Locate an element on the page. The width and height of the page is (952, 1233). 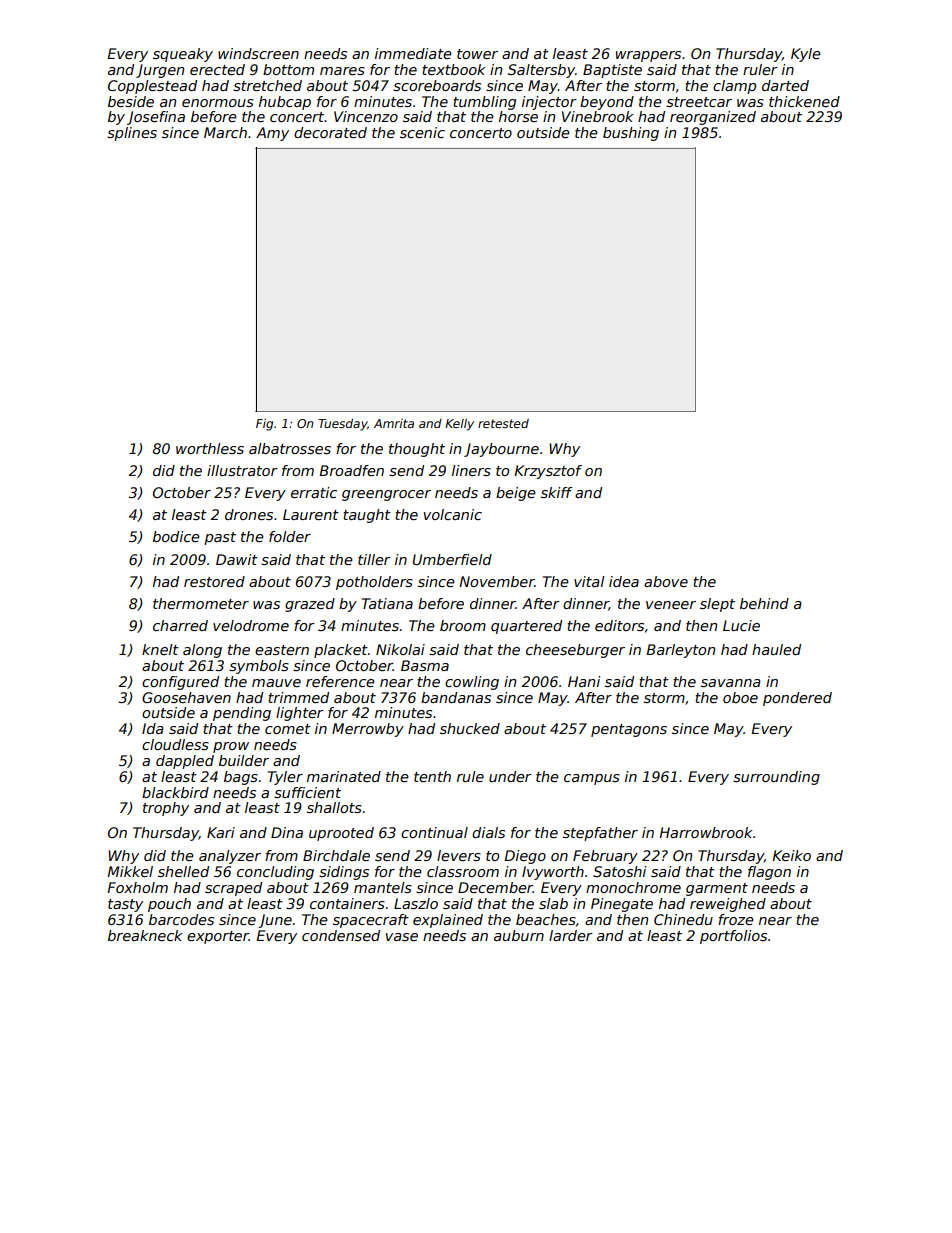
bags is located at coordinates (241, 778).
